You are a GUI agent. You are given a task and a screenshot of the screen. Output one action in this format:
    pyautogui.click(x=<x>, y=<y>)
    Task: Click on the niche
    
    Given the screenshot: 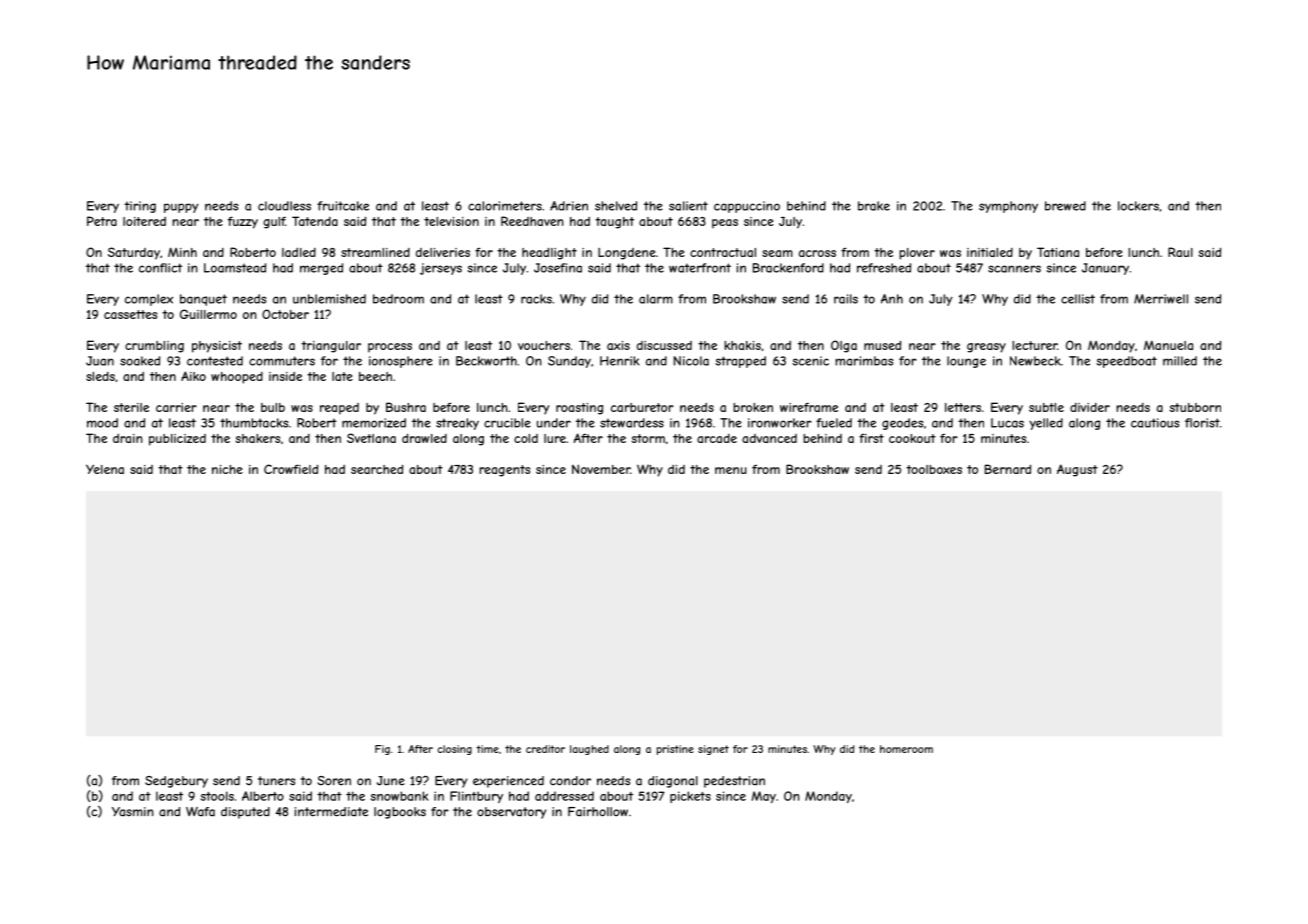 What is the action you would take?
    pyautogui.click(x=227, y=469)
